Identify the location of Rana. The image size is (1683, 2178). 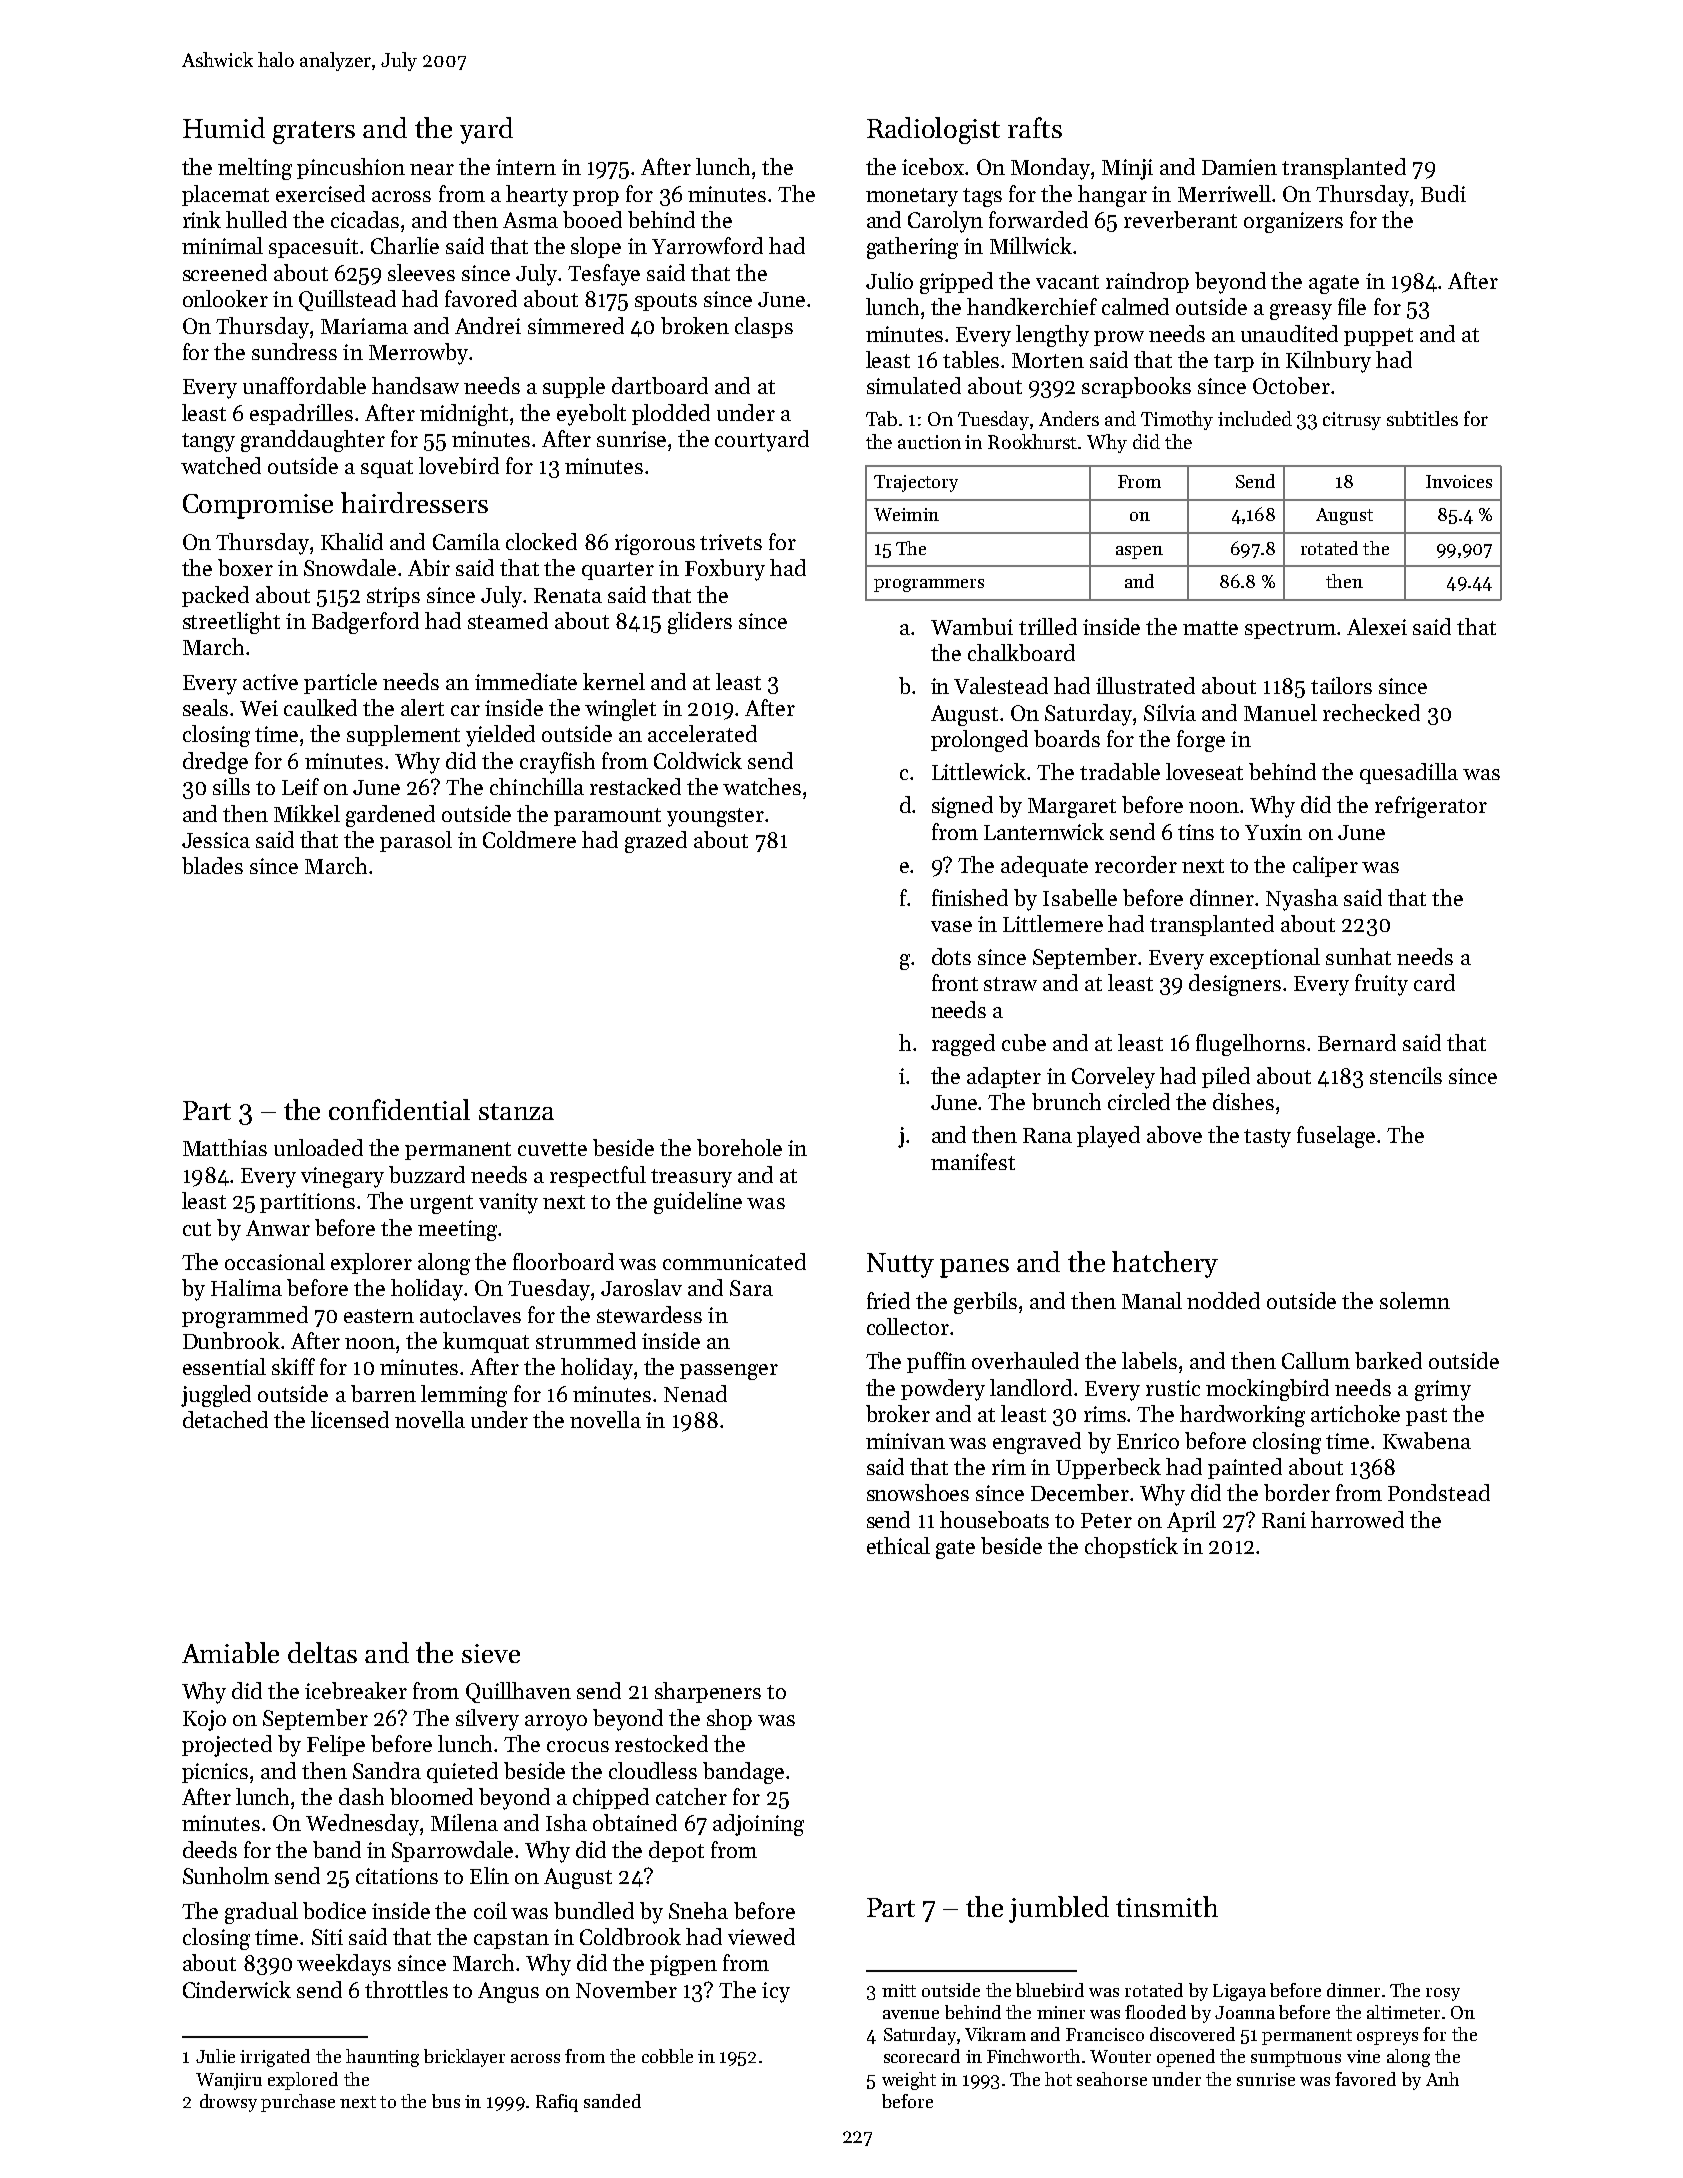
(1047, 1135).
